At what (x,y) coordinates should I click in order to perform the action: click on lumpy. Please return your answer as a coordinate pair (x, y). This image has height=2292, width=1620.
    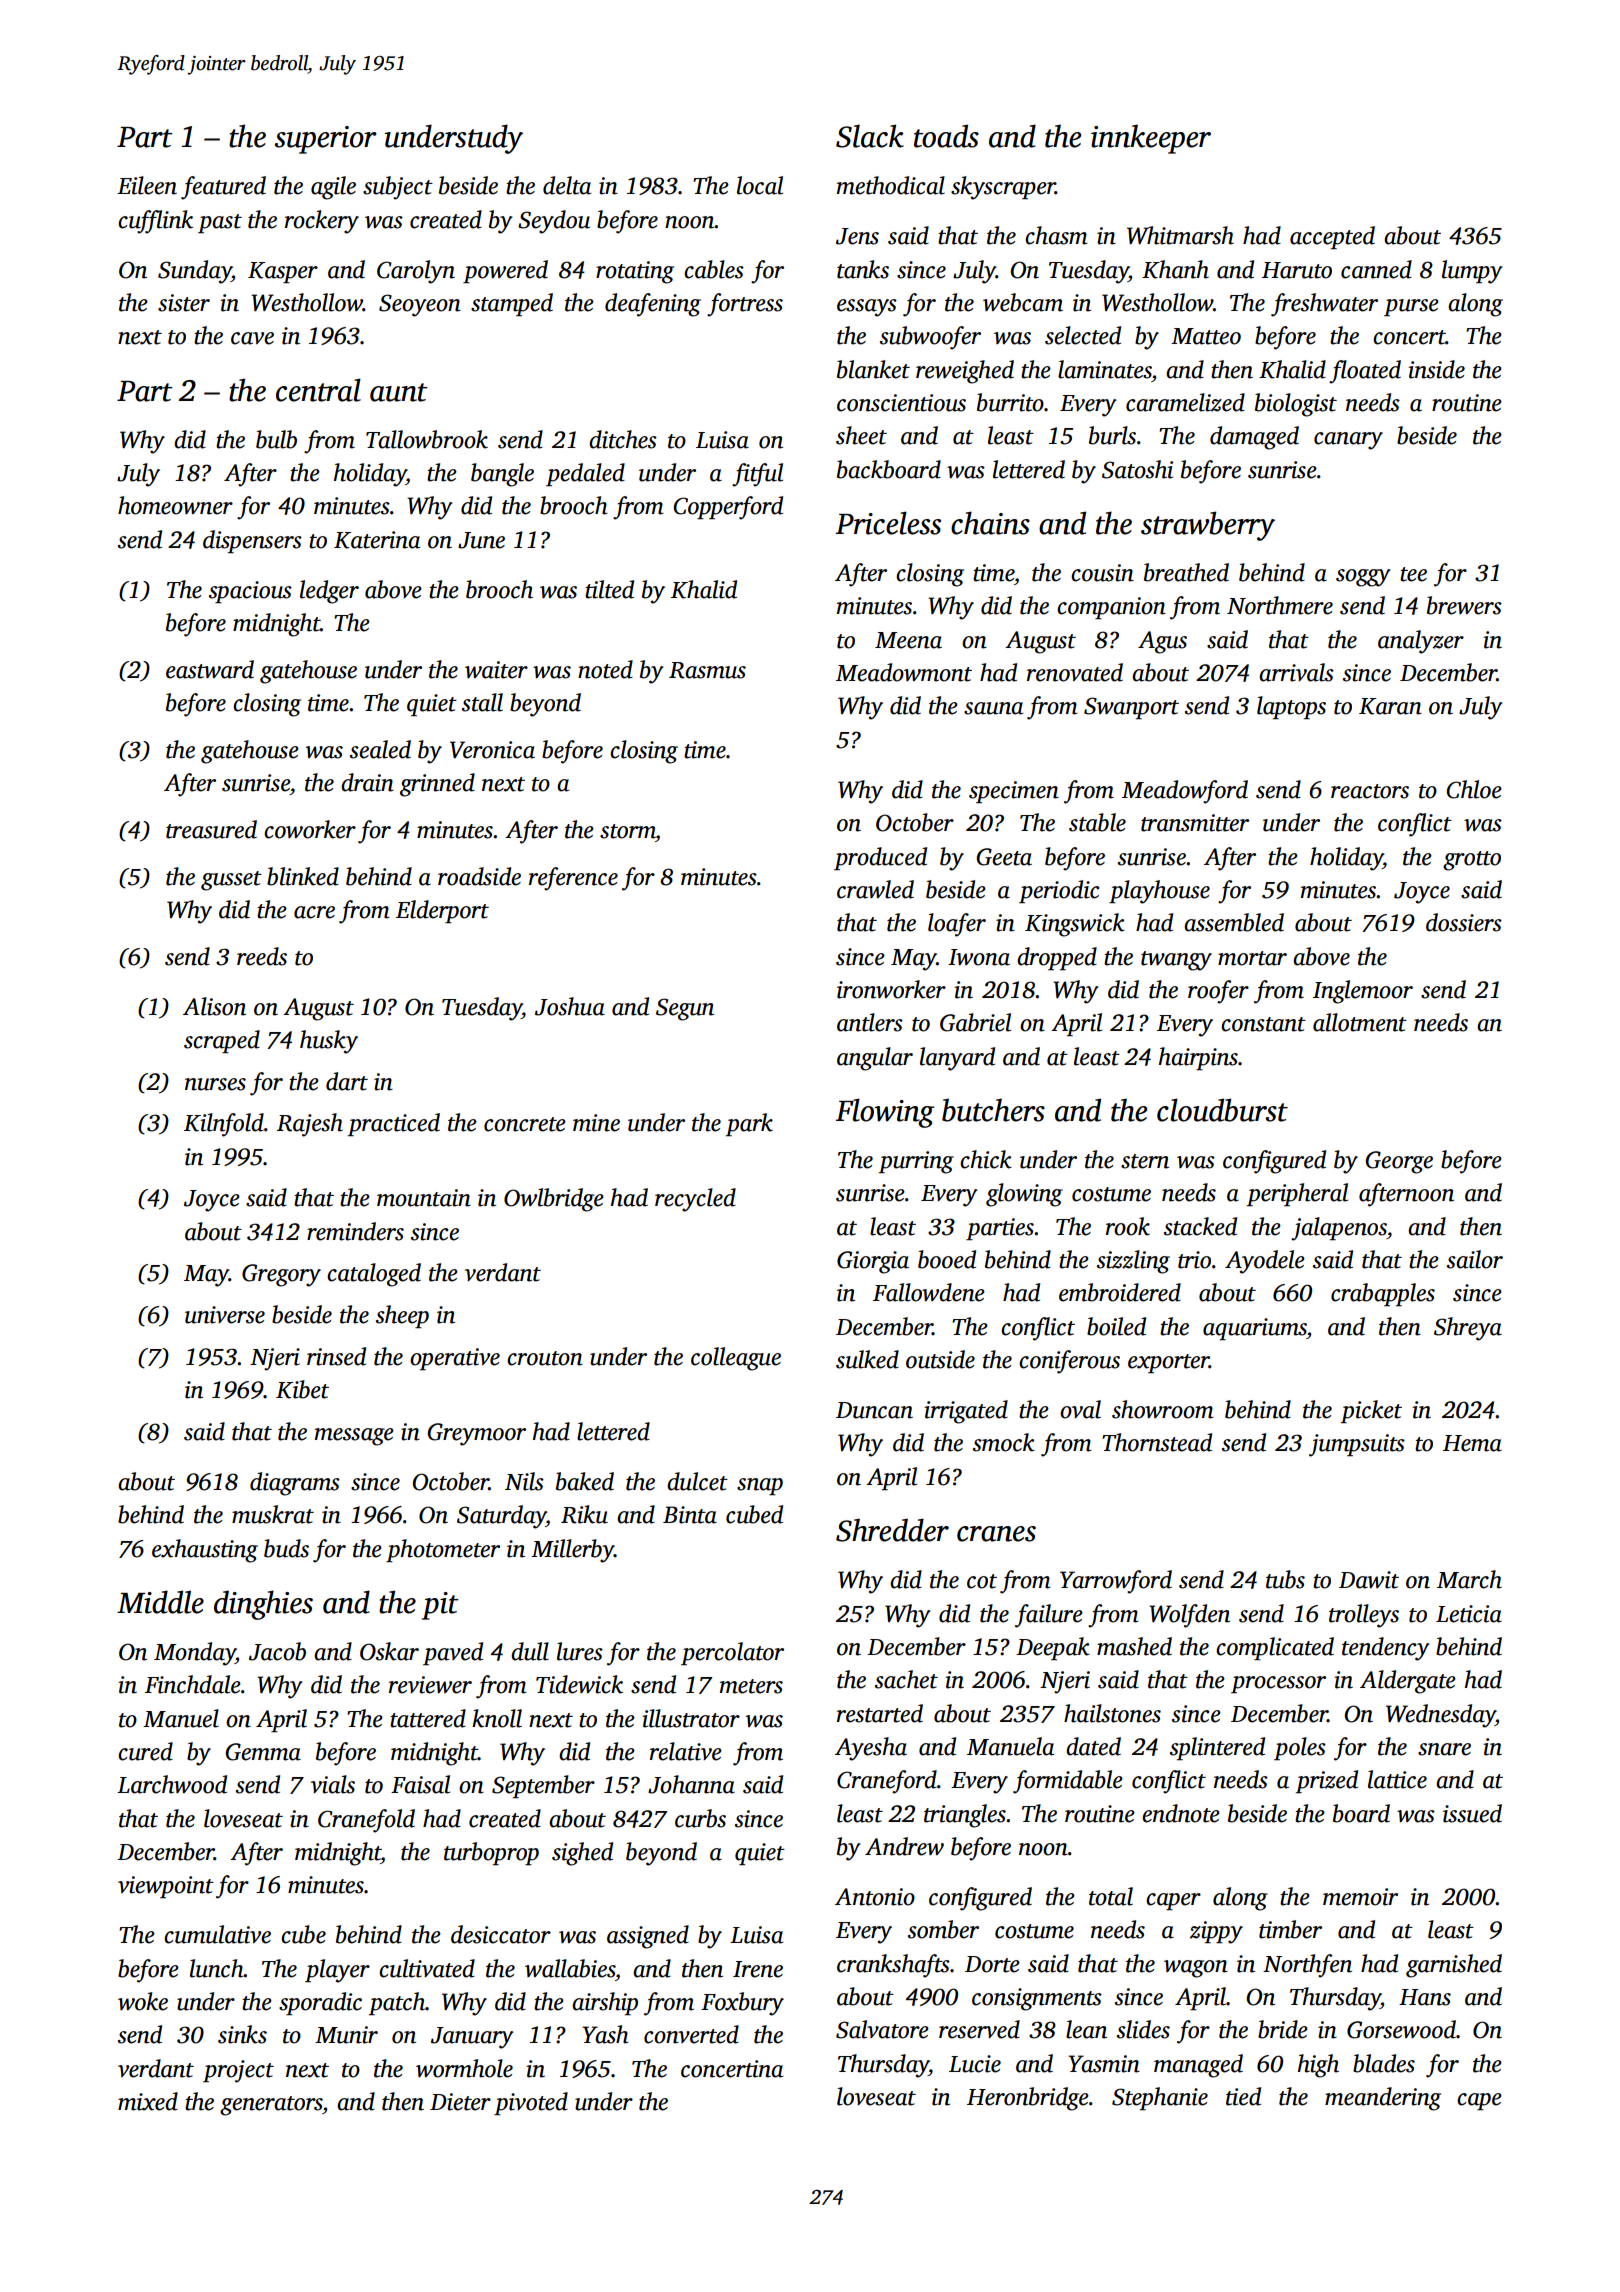
    Looking at the image, I should click on (1472, 272).
